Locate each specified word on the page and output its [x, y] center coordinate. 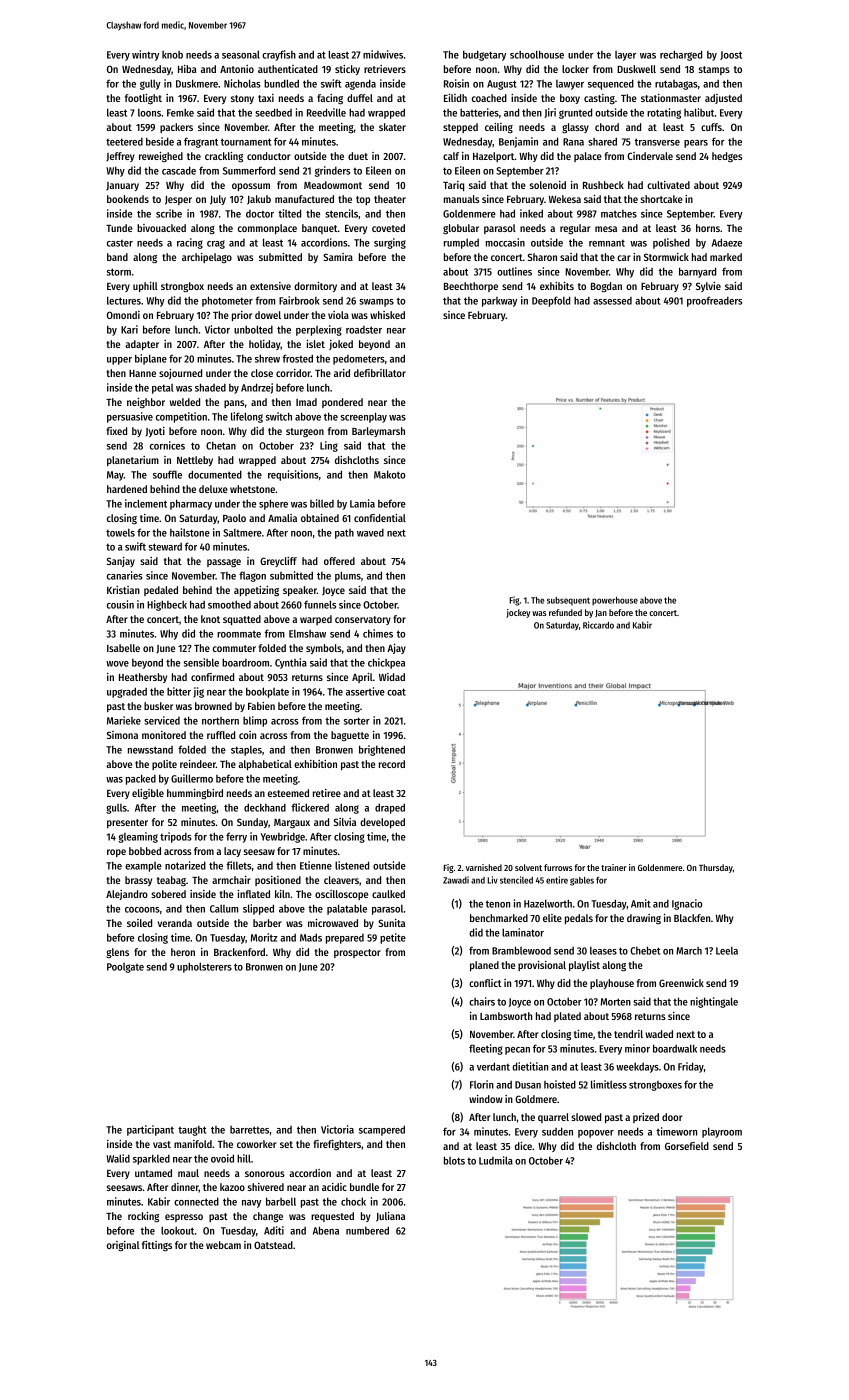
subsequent [568, 601]
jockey [518, 613]
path [344, 534]
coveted [388, 228]
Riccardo [598, 625]
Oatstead [273, 1245]
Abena [326, 1230]
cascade [179, 170]
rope [116, 853]
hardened [127, 489]
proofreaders [714, 301]
